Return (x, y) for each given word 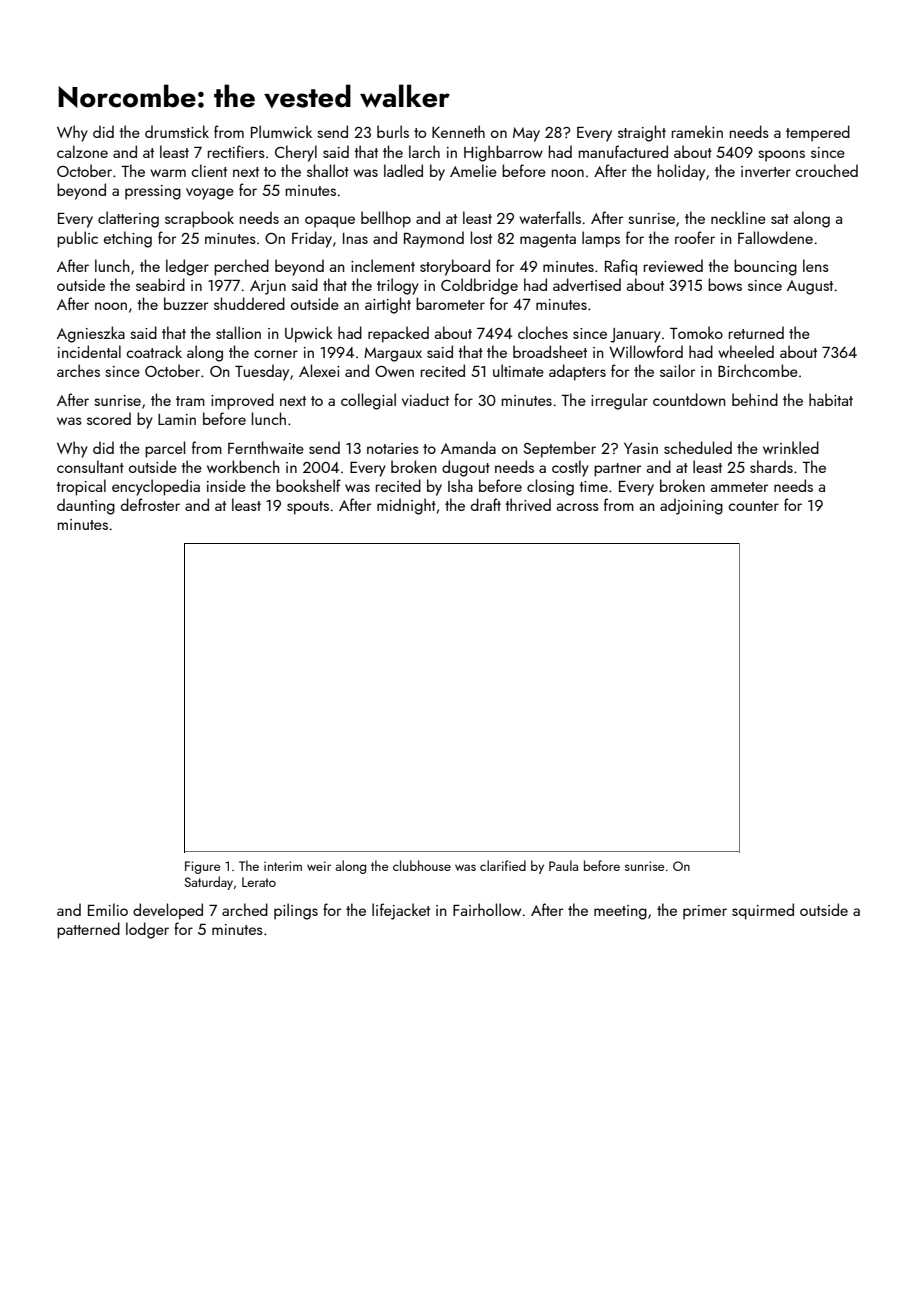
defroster (150, 504)
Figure (202, 867)
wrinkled (791, 447)
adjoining (691, 506)
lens (816, 265)
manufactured (623, 151)
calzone (82, 151)
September (559, 449)
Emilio (108, 909)
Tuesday (262, 372)
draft (486, 504)
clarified (503, 865)
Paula (563, 865)
